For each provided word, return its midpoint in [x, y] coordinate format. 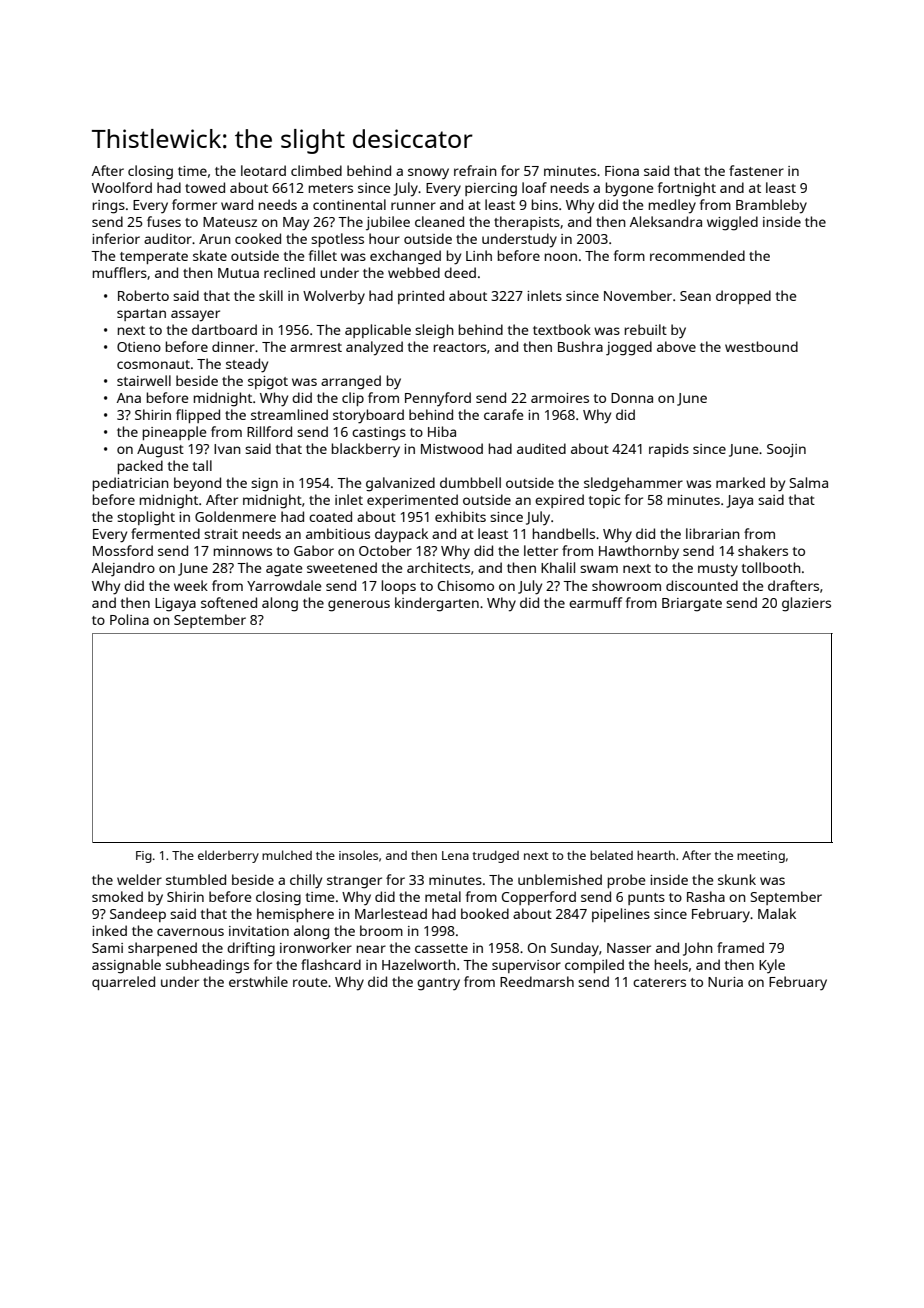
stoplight [146, 518]
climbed [316, 170]
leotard [263, 170]
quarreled [123, 983]
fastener [756, 170]
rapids [669, 450]
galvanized [400, 484]
